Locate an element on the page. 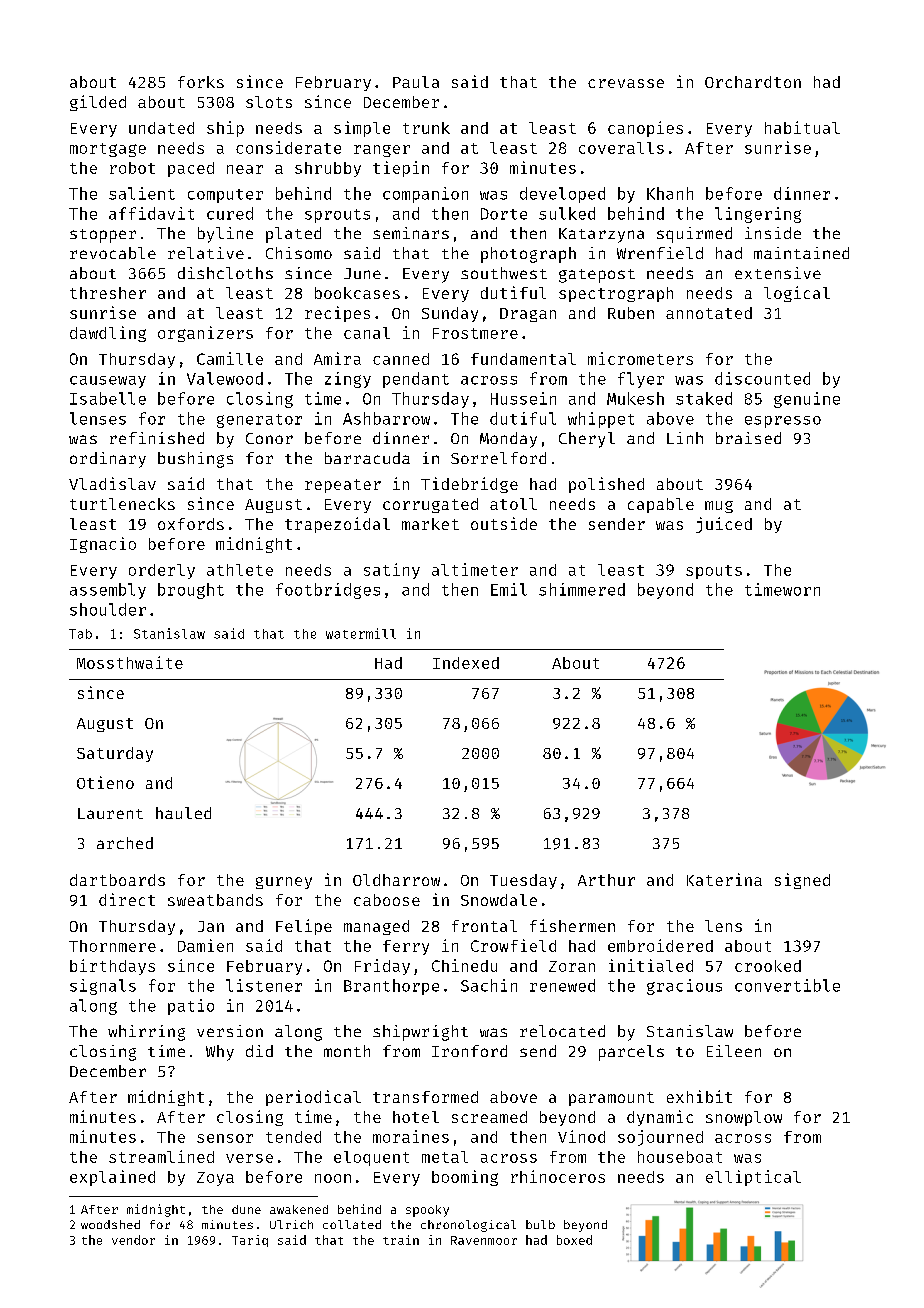 The width and height of the document is (924, 1308). satiny is located at coordinates (392, 571).
